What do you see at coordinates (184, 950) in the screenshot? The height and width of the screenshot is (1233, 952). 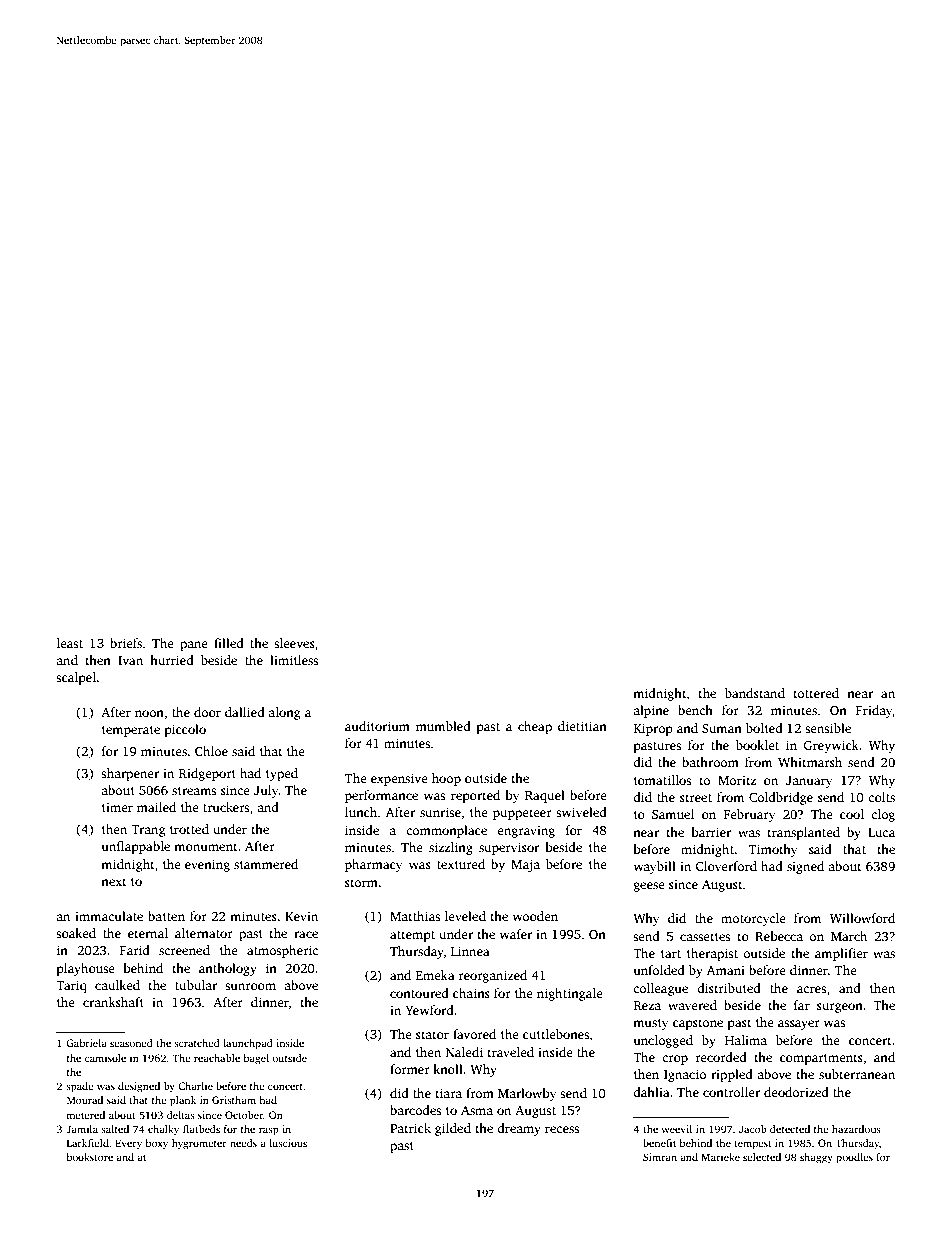 I see `screened` at bounding box center [184, 950].
